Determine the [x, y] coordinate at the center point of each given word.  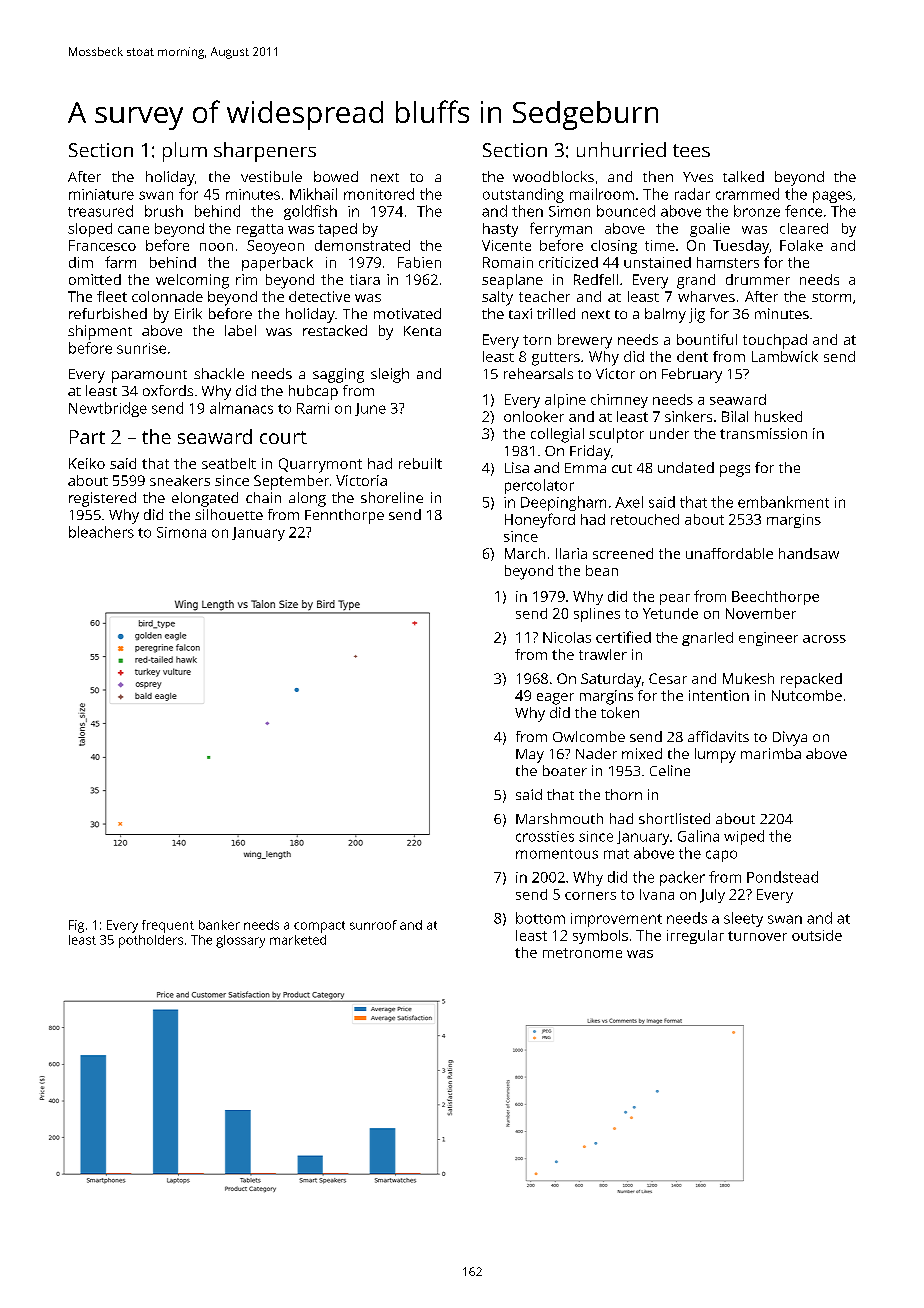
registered [102, 499]
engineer [768, 639]
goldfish [310, 212]
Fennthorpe [344, 516]
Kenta [422, 331]
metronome [582, 953]
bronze [757, 211]
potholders [151, 941]
